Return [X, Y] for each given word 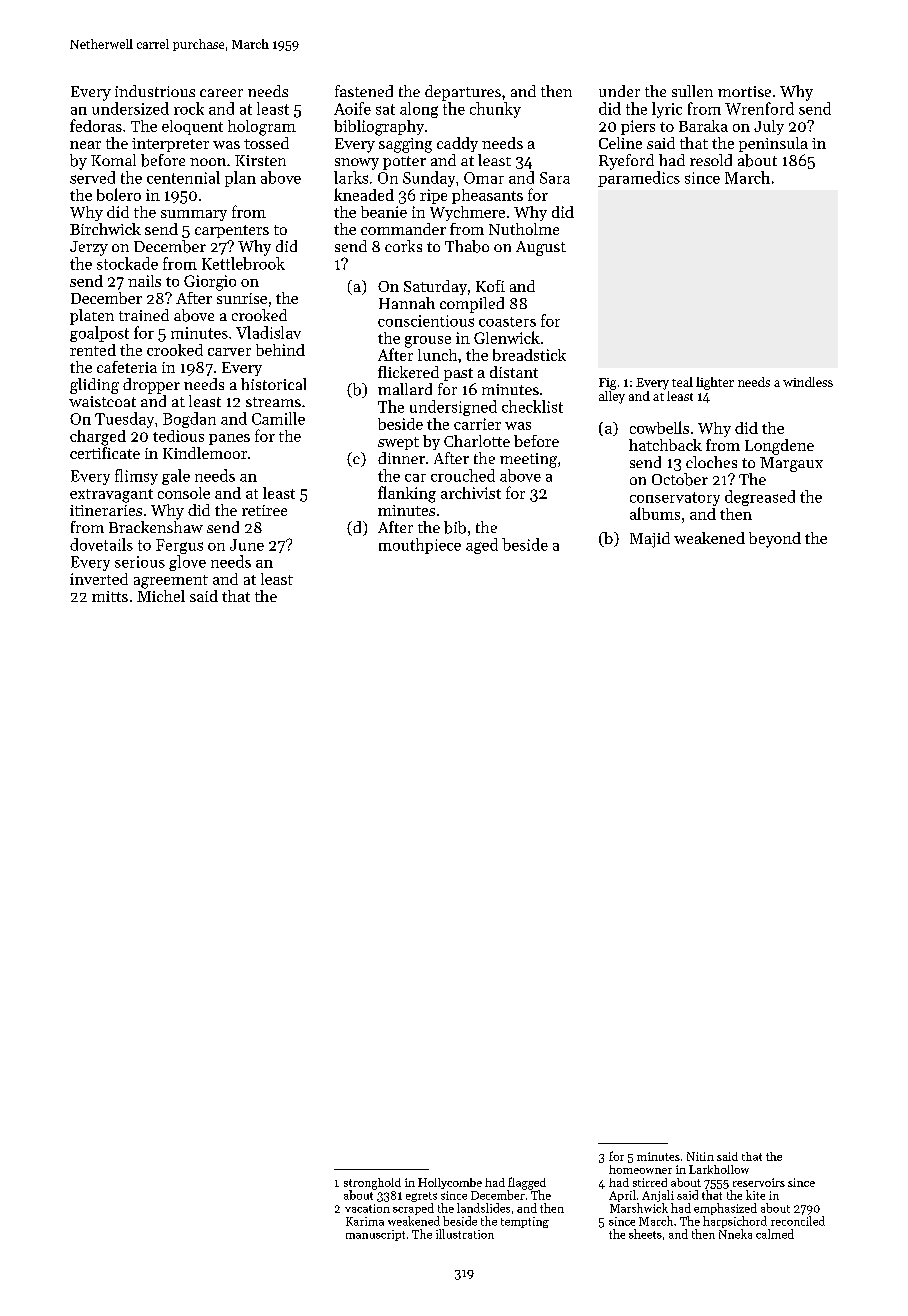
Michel [161, 596]
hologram [262, 128]
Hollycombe [450, 1183]
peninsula [773, 144]
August [541, 248]
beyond [775, 540]
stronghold [372, 1184]
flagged [527, 1183]
